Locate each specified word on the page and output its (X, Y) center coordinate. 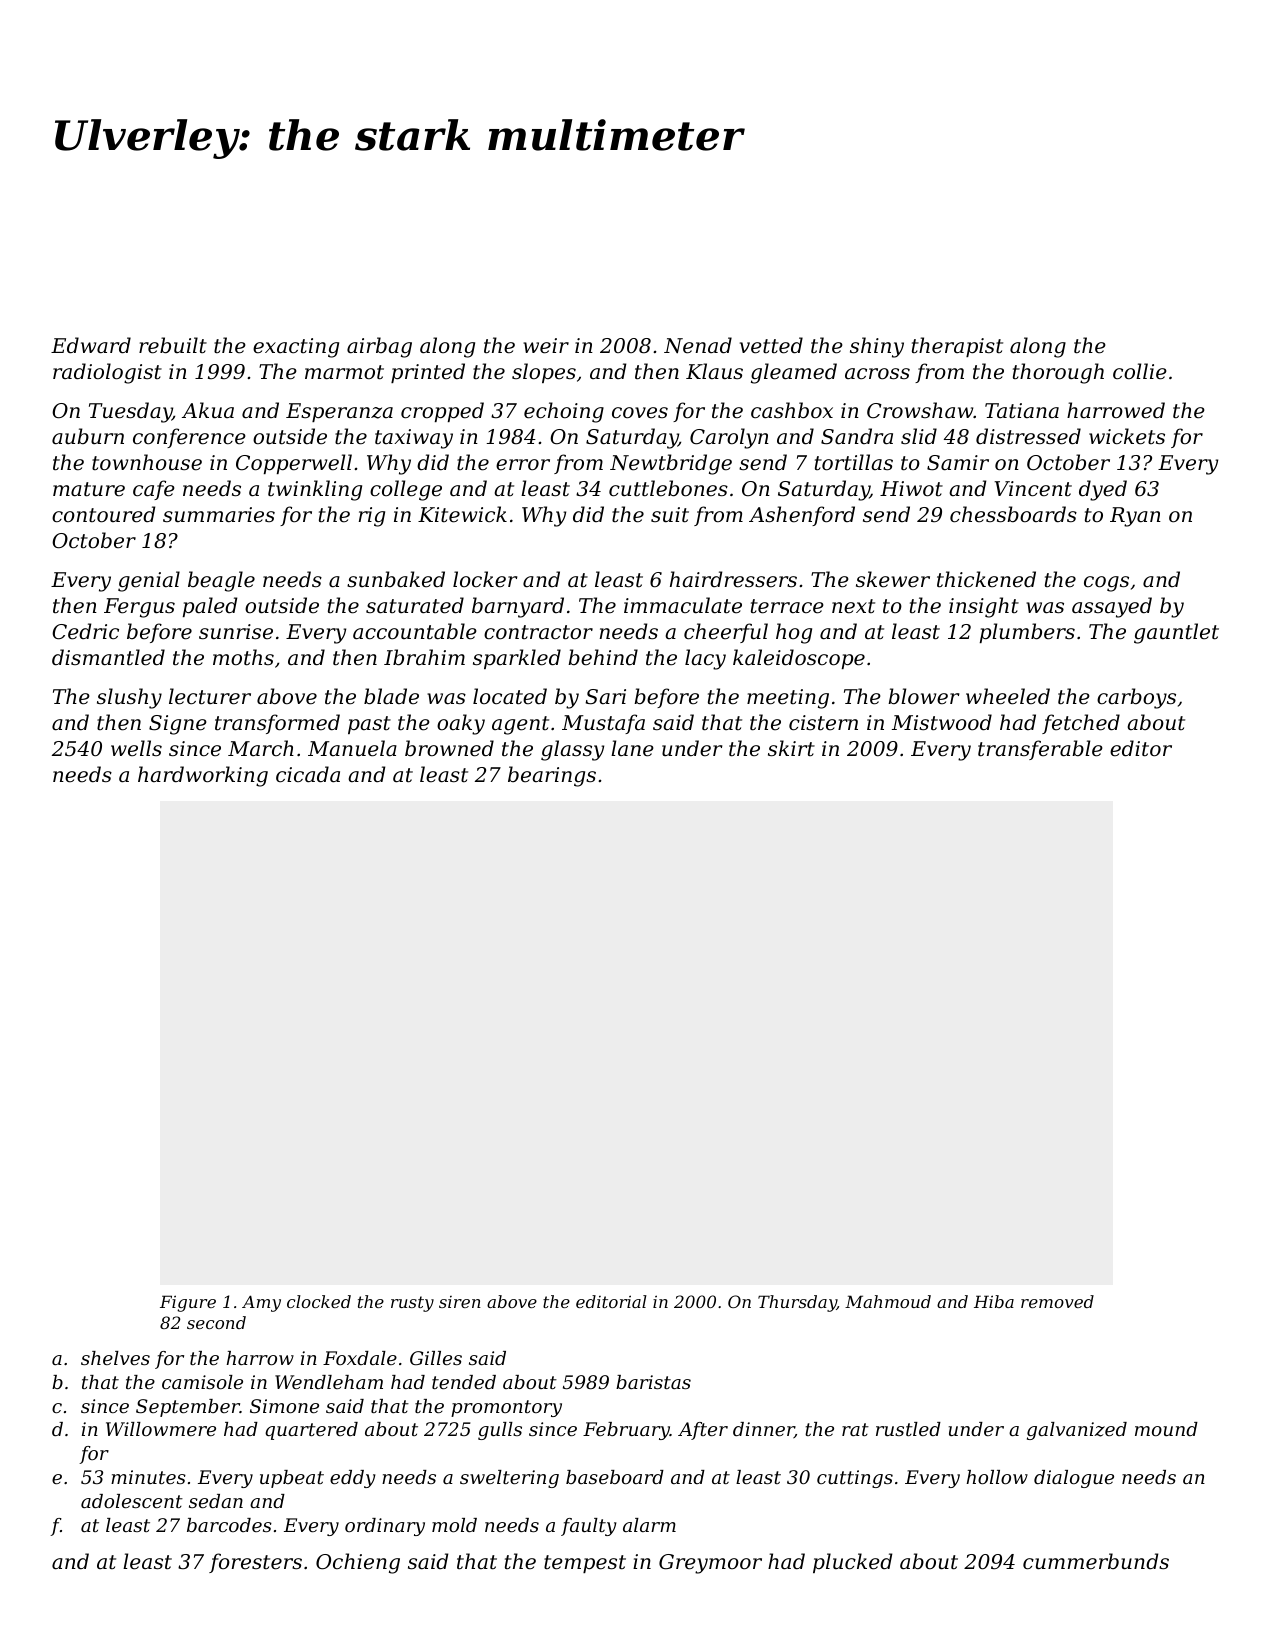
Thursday (797, 1303)
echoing (564, 412)
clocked (319, 1301)
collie (1140, 371)
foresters (255, 1563)
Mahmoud (888, 1301)
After (703, 1431)
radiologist (107, 373)
